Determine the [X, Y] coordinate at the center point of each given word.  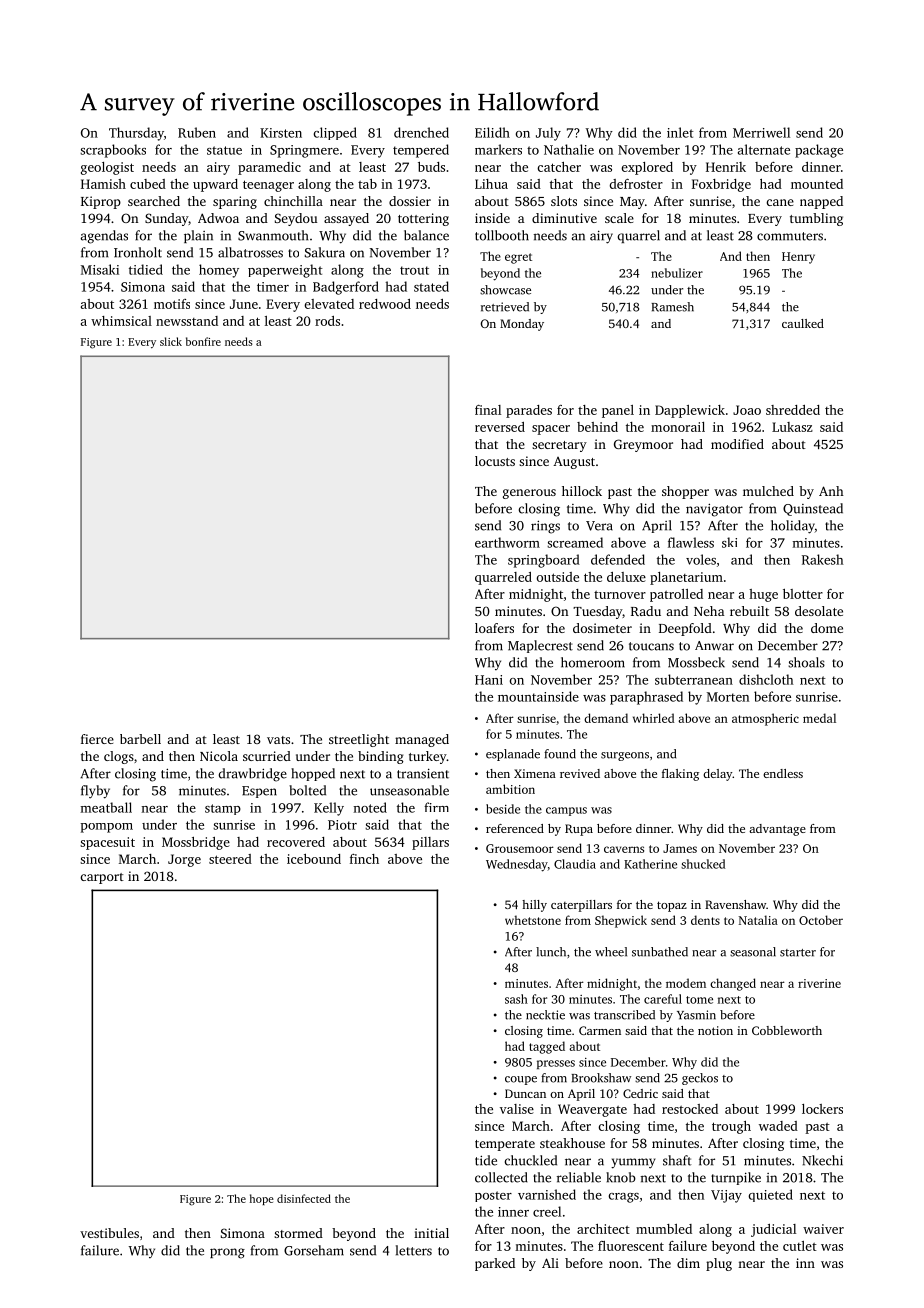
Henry [798, 258]
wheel [611, 952]
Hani [489, 680]
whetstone [533, 920]
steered [230, 859]
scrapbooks [113, 151]
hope [262, 1199]
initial [431, 1233]
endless [783, 773]
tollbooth [502, 235]
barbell [140, 739]
